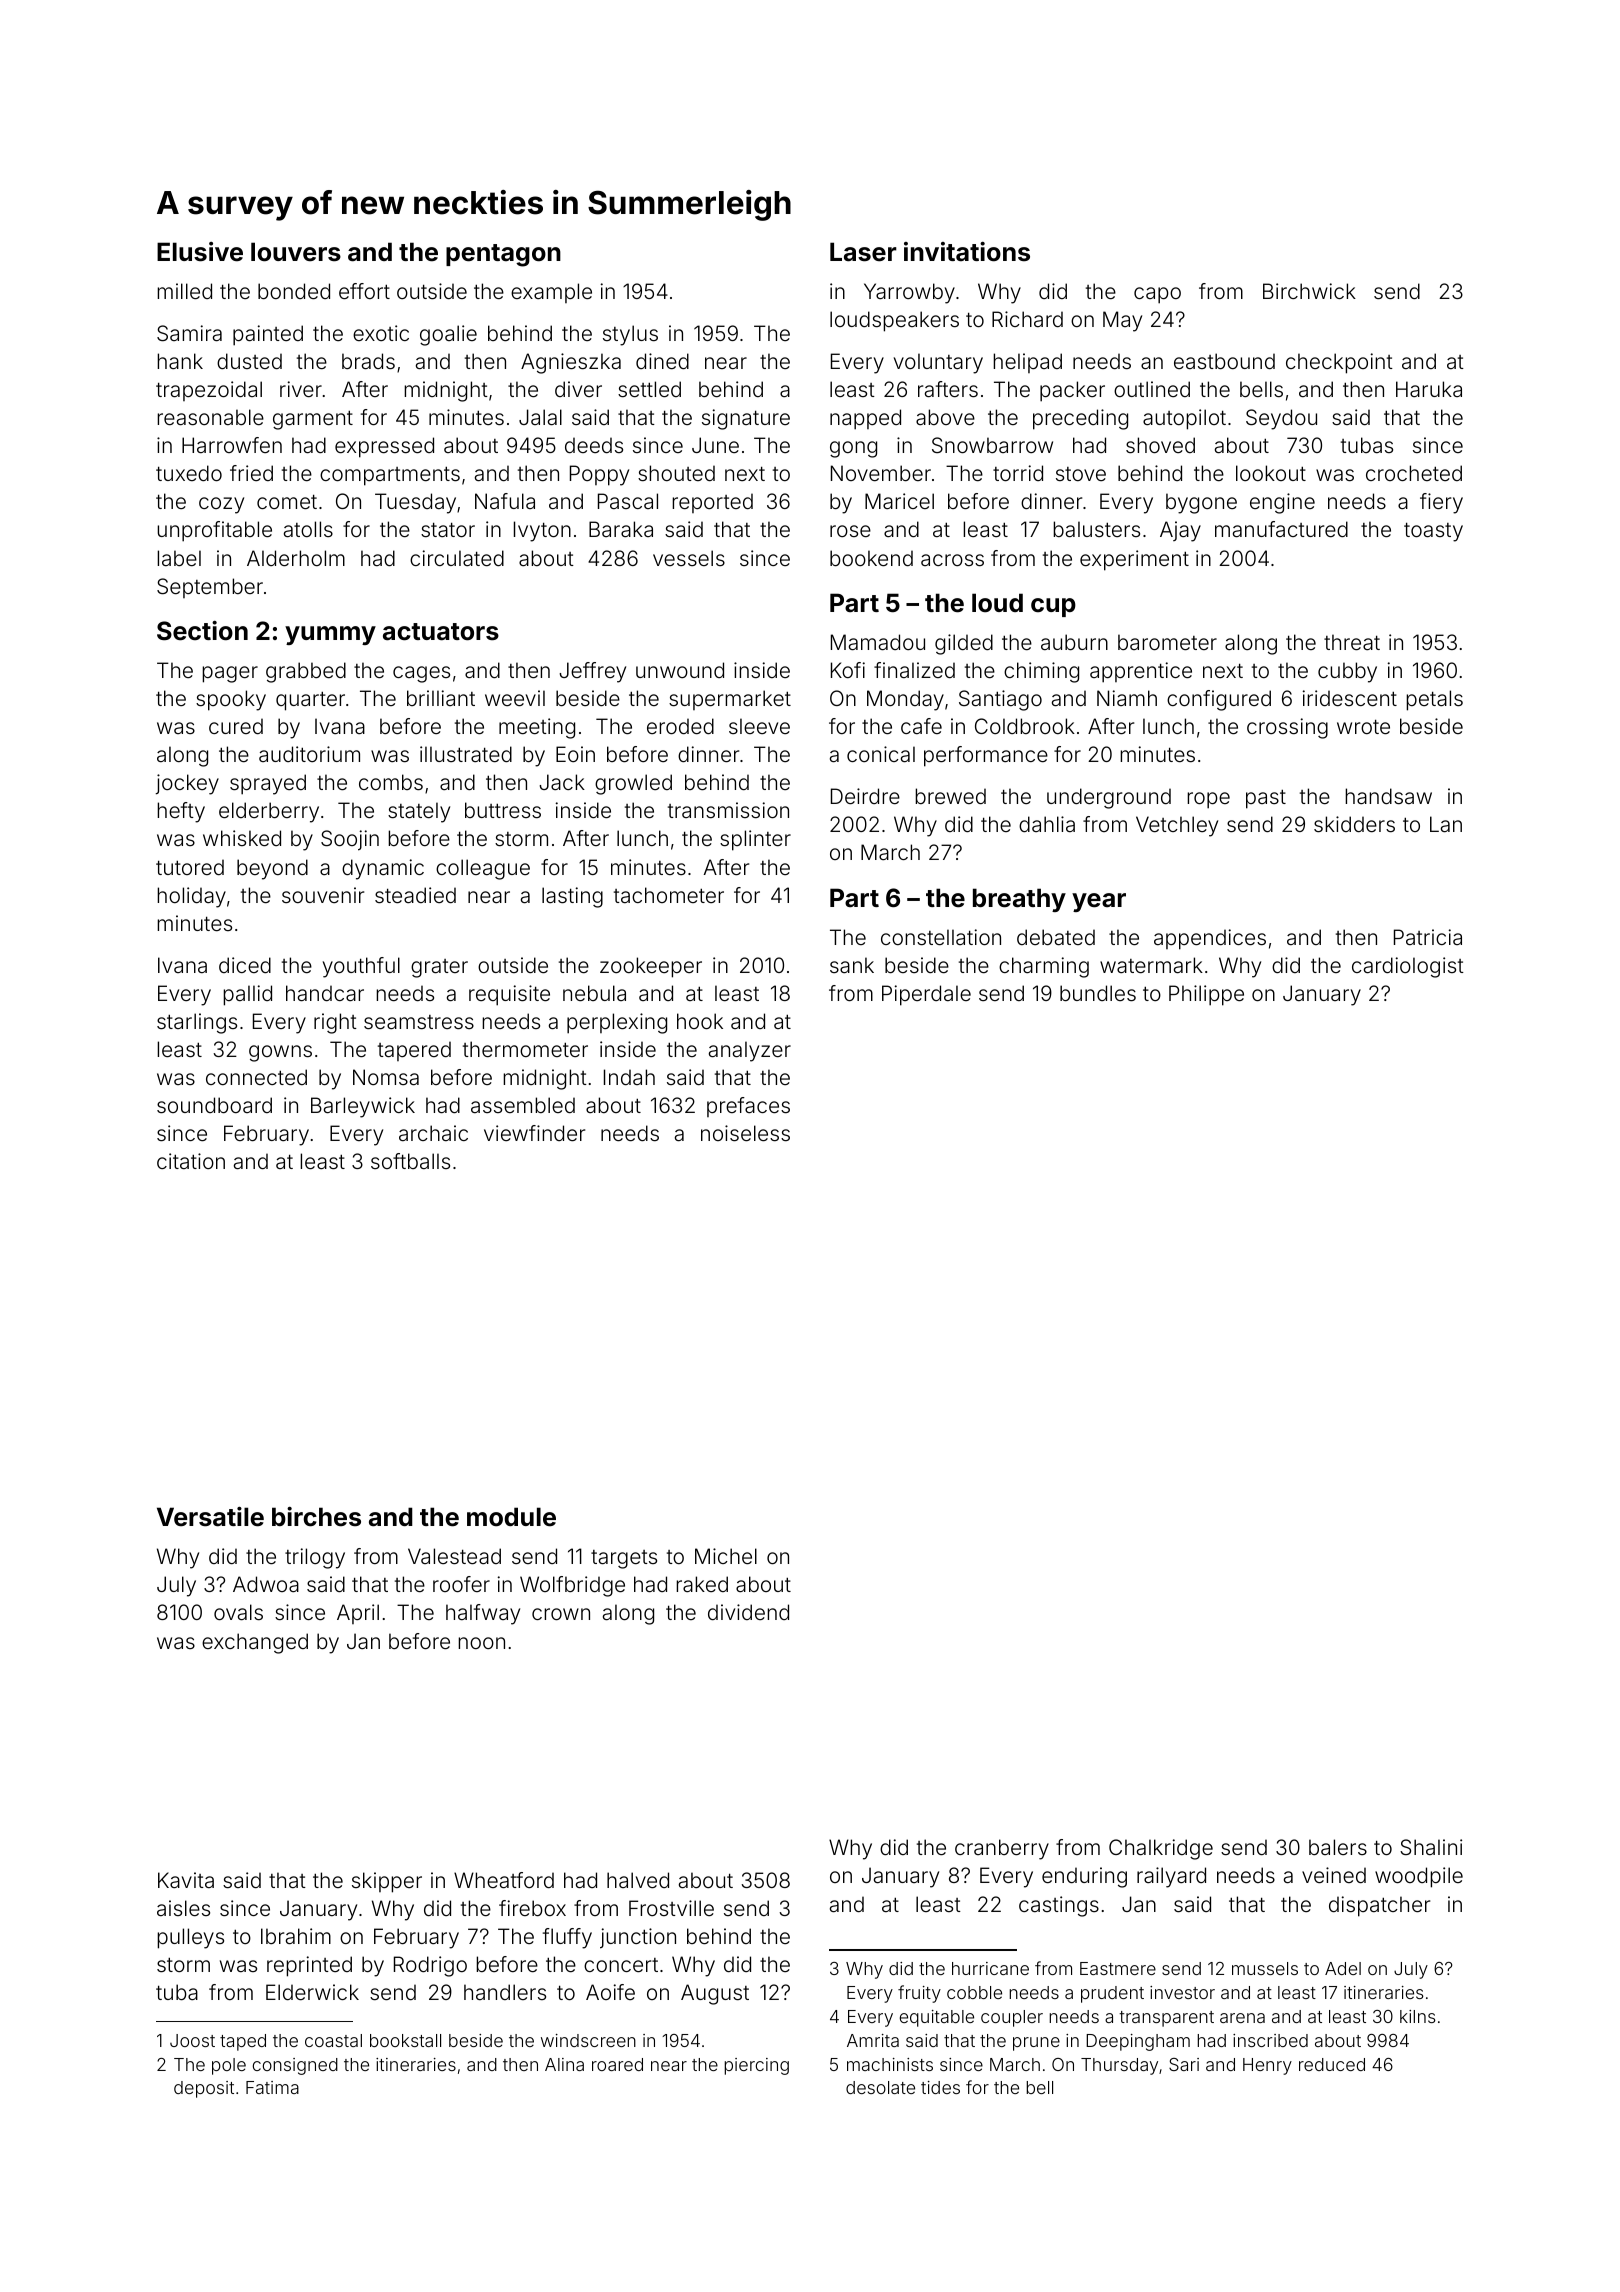 The height and width of the screenshot is (2292, 1620). I want to click on conical, so click(881, 754).
